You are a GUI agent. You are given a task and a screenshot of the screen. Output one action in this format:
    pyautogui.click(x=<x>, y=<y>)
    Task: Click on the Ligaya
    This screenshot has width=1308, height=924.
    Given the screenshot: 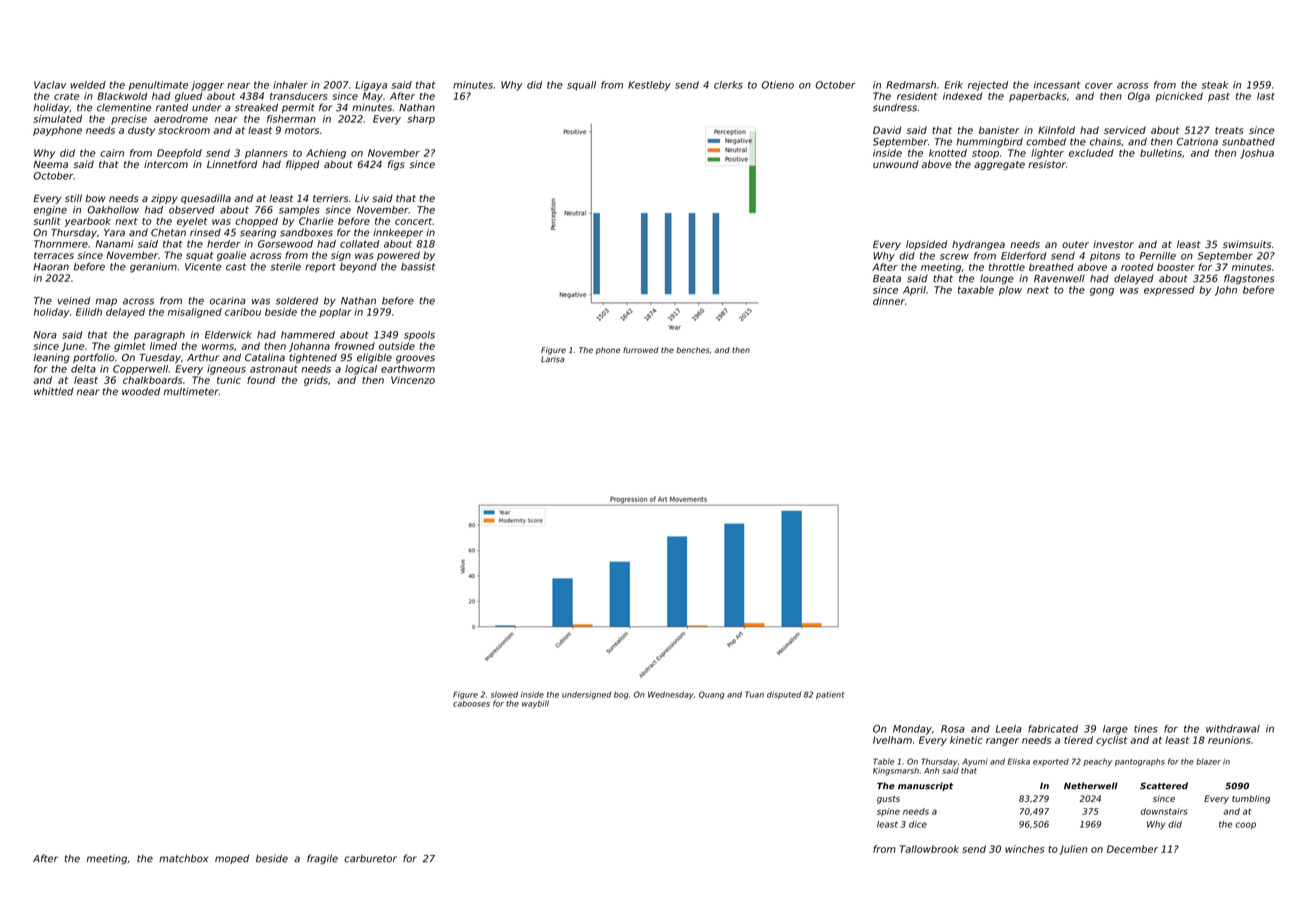 What is the action you would take?
    pyautogui.click(x=371, y=86)
